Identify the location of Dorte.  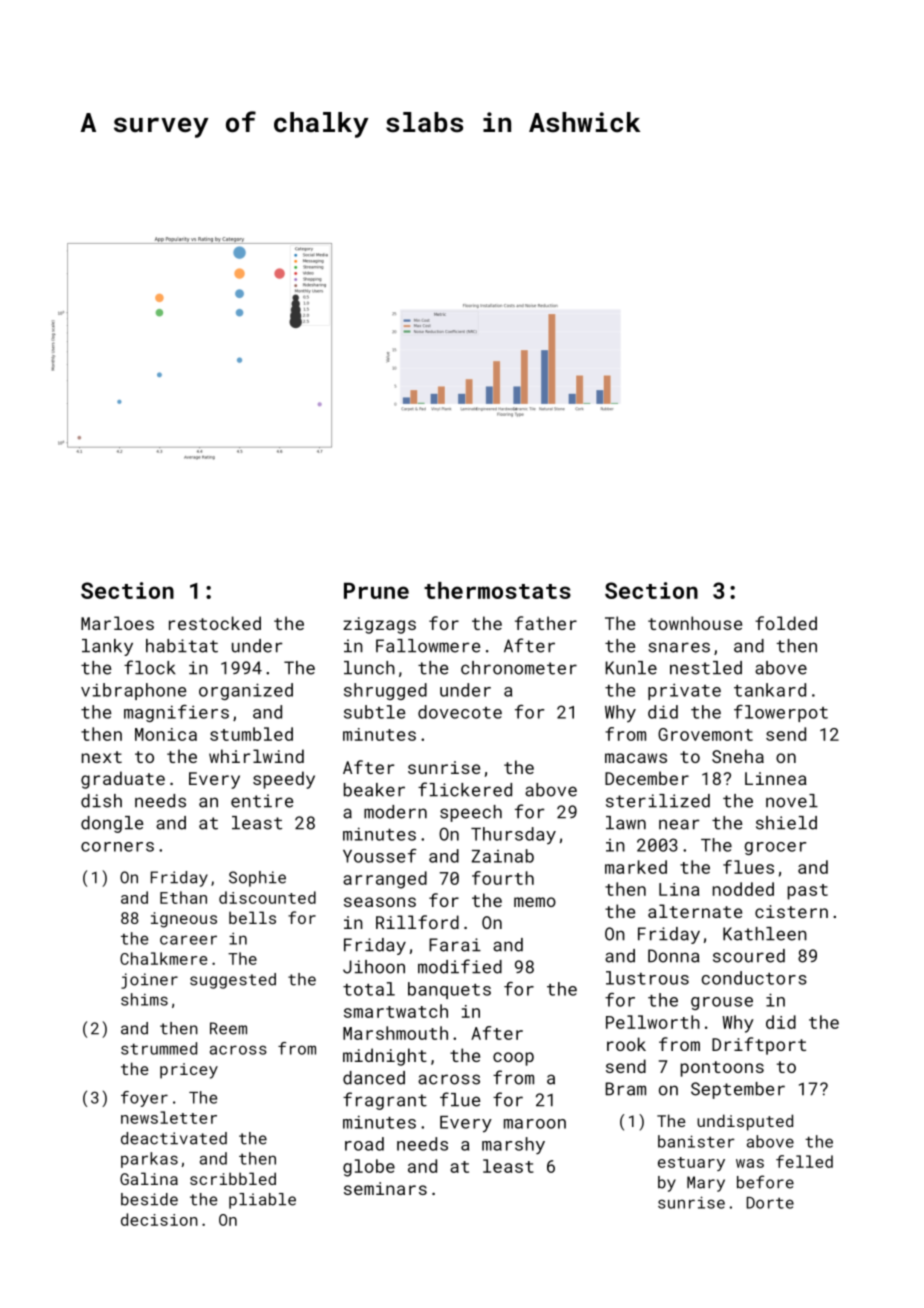
(770, 1203).
